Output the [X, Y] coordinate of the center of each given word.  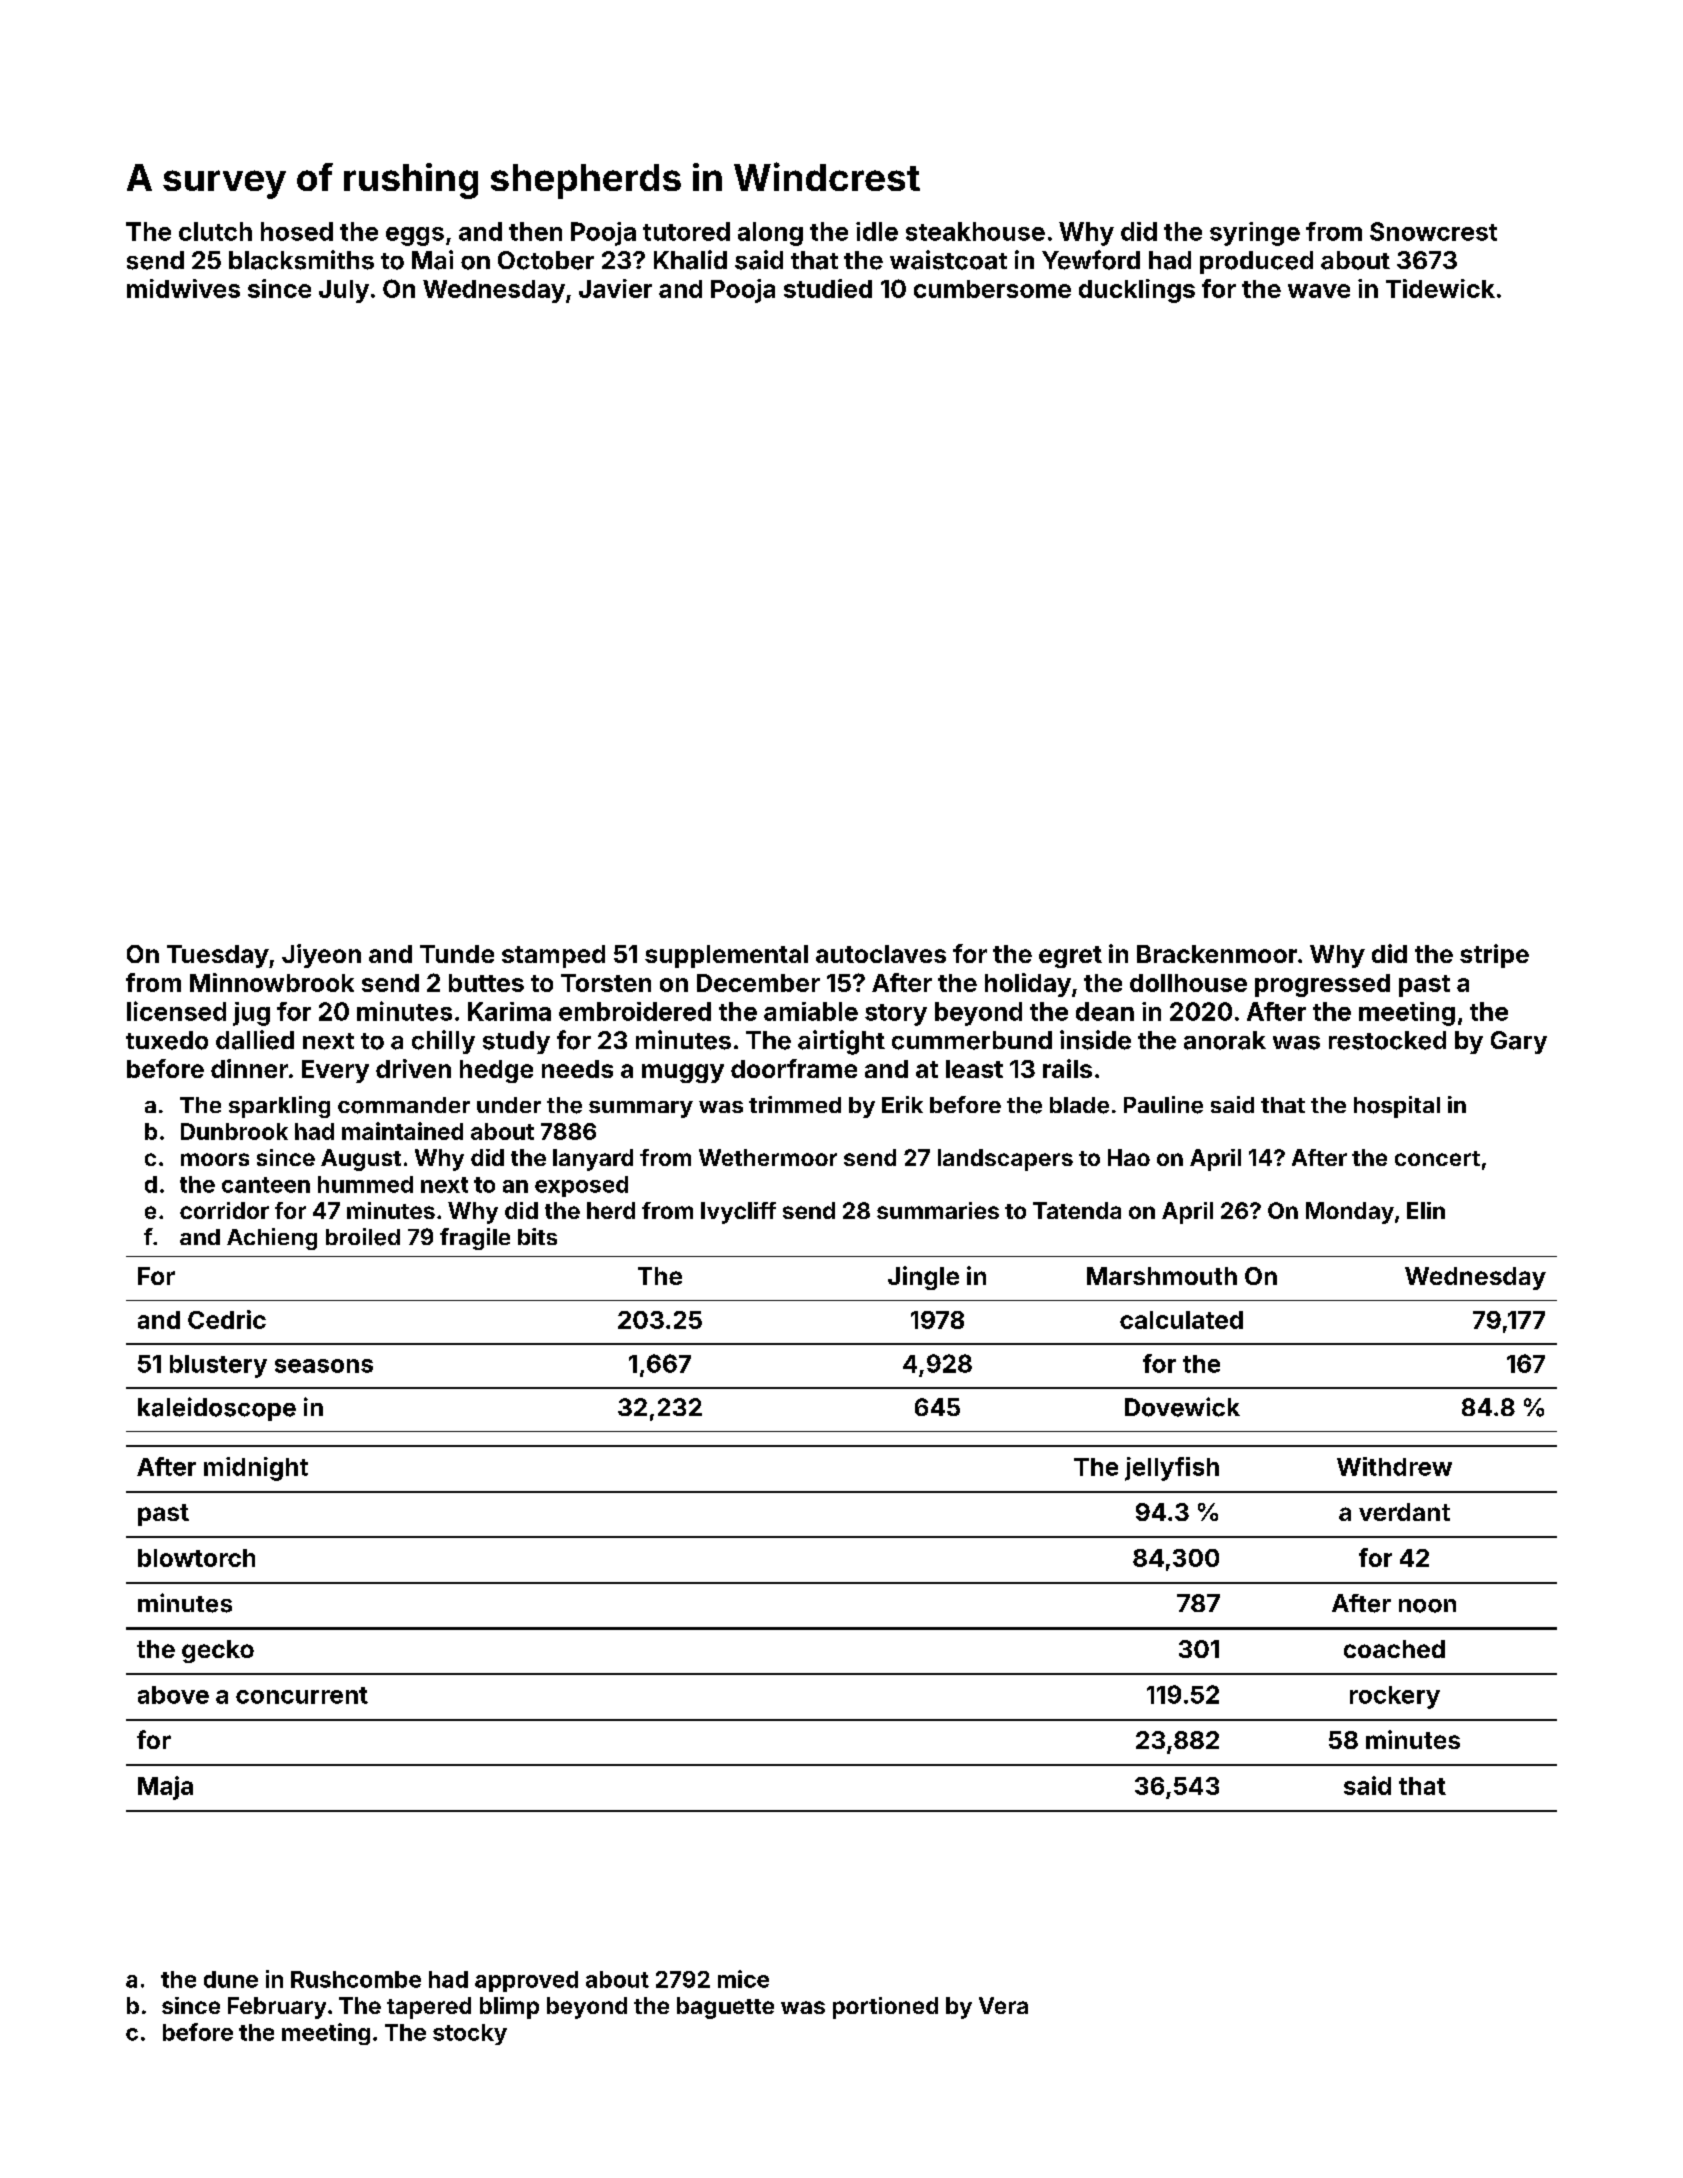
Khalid [690, 260]
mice [743, 1979]
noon [1427, 1606]
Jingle [923, 1278]
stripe [1494, 956]
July [344, 291]
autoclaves [881, 954]
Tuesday [218, 956]
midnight [256, 1469]
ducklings [1137, 291]
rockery [1395, 1697]
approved [526, 1981]
